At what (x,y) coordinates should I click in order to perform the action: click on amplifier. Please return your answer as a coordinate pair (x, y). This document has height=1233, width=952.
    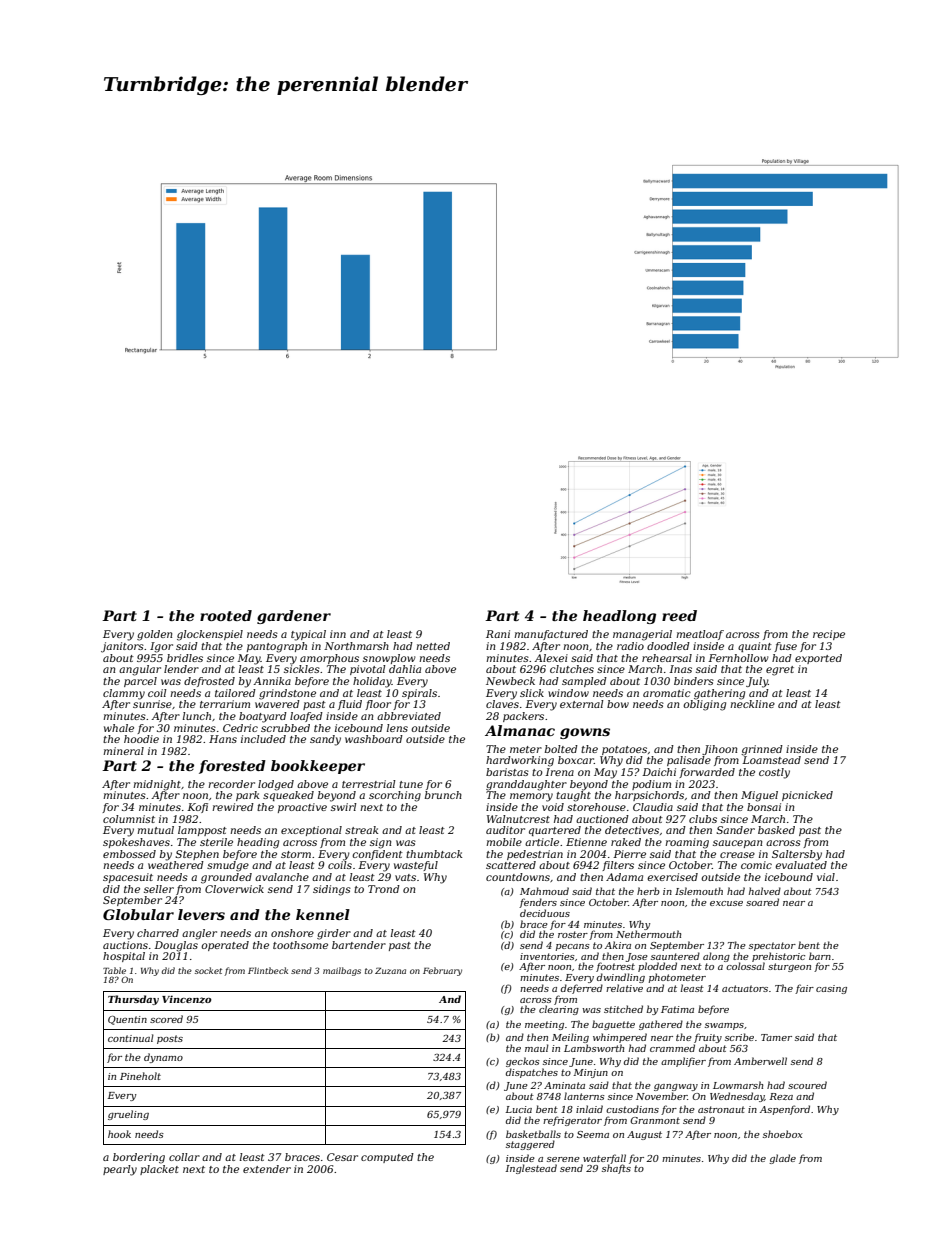
    Looking at the image, I should click on (683, 1062).
